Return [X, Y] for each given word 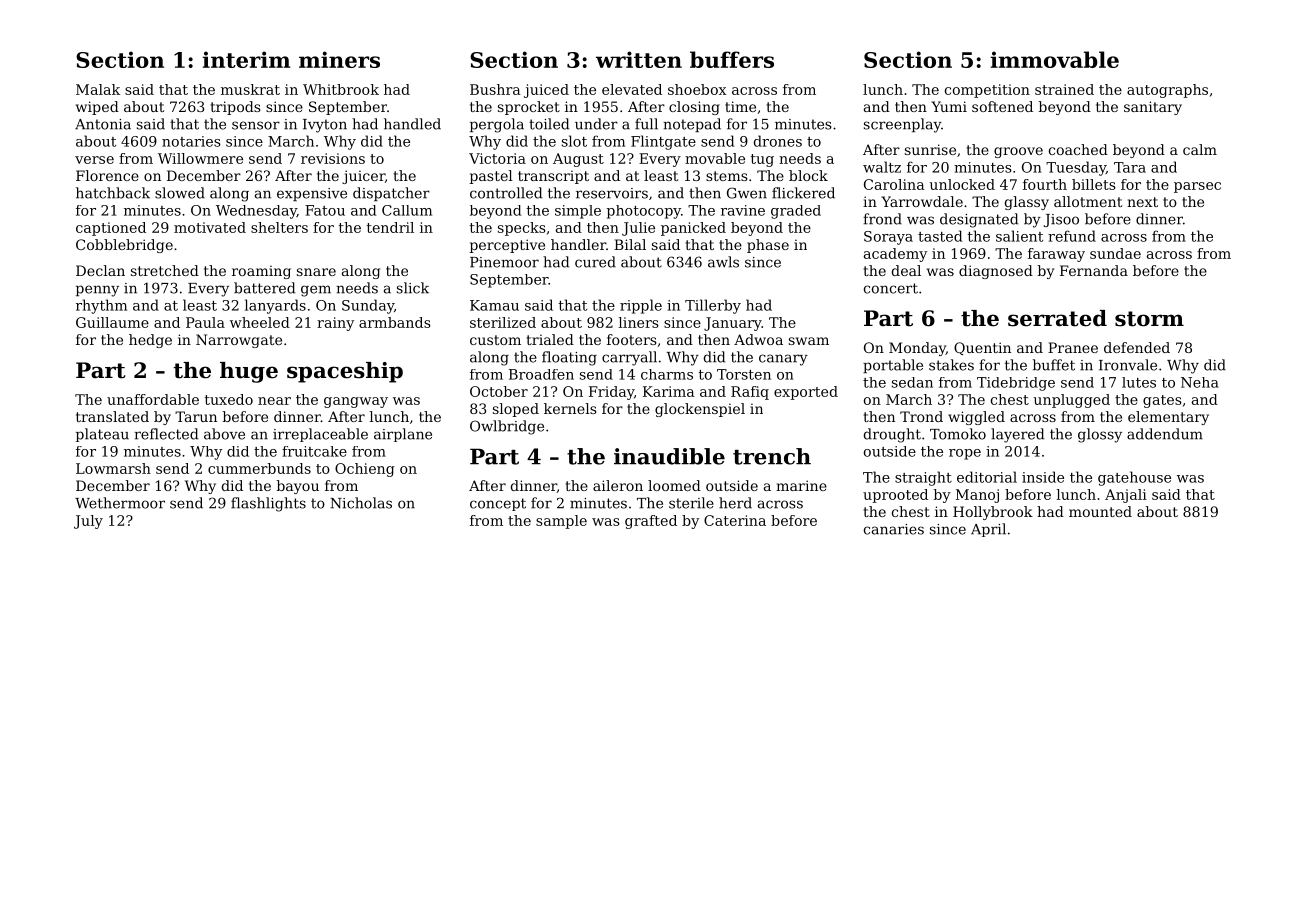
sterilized [503, 322]
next [1142, 202]
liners [638, 322]
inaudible [669, 456]
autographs [1167, 91]
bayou [297, 487]
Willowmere [200, 158]
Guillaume [112, 322]
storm [1149, 319]
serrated [1057, 318]
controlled [506, 193]
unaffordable [153, 399]
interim [246, 59]
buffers [732, 59]
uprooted [895, 496]
